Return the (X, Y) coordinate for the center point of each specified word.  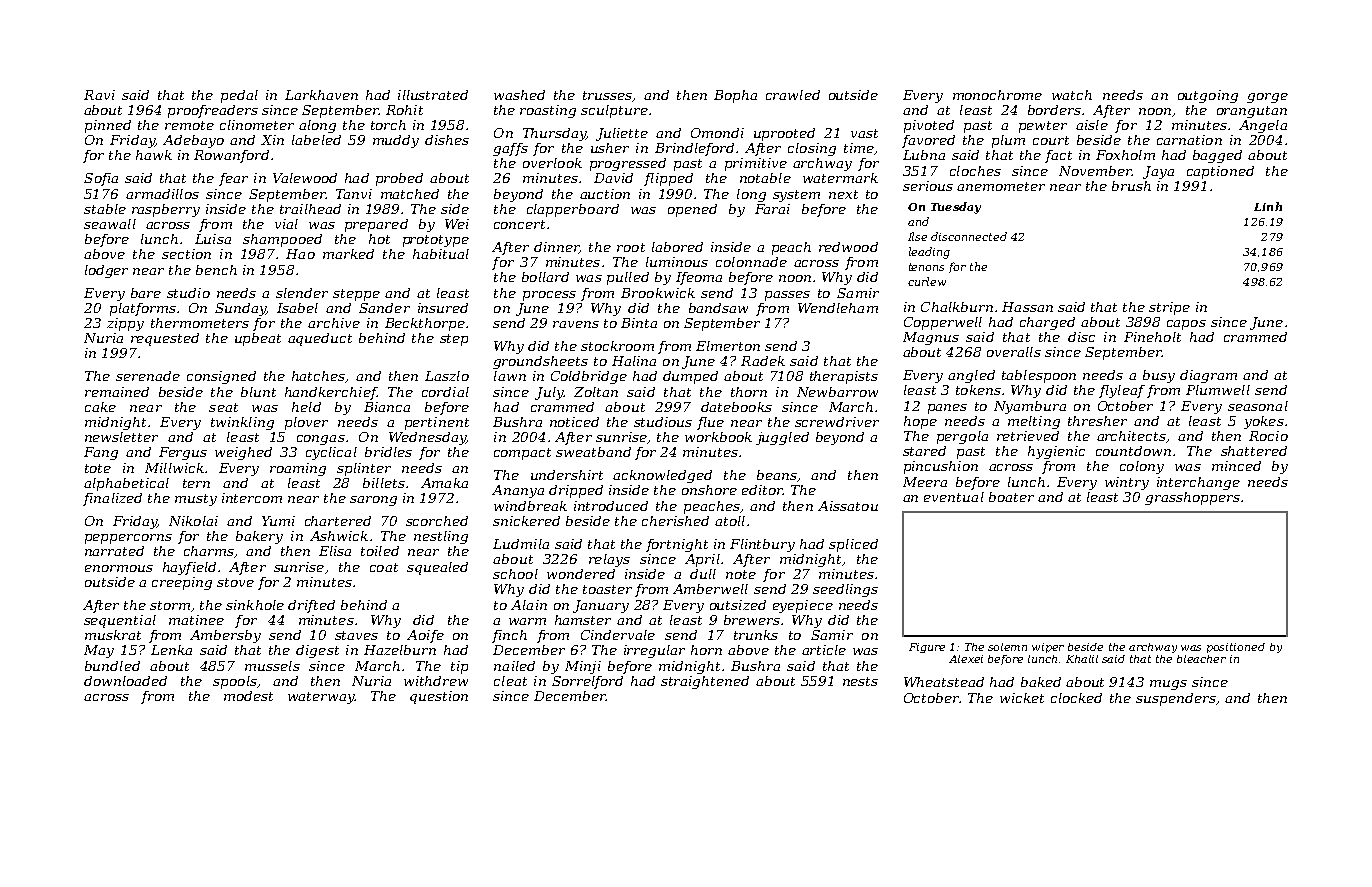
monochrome (997, 95)
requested (165, 339)
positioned (1236, 648)
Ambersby (225, 636)
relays (609, 560)
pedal (239, 96)
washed (519, 95)
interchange (1198, 483)
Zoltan (596, 392)
